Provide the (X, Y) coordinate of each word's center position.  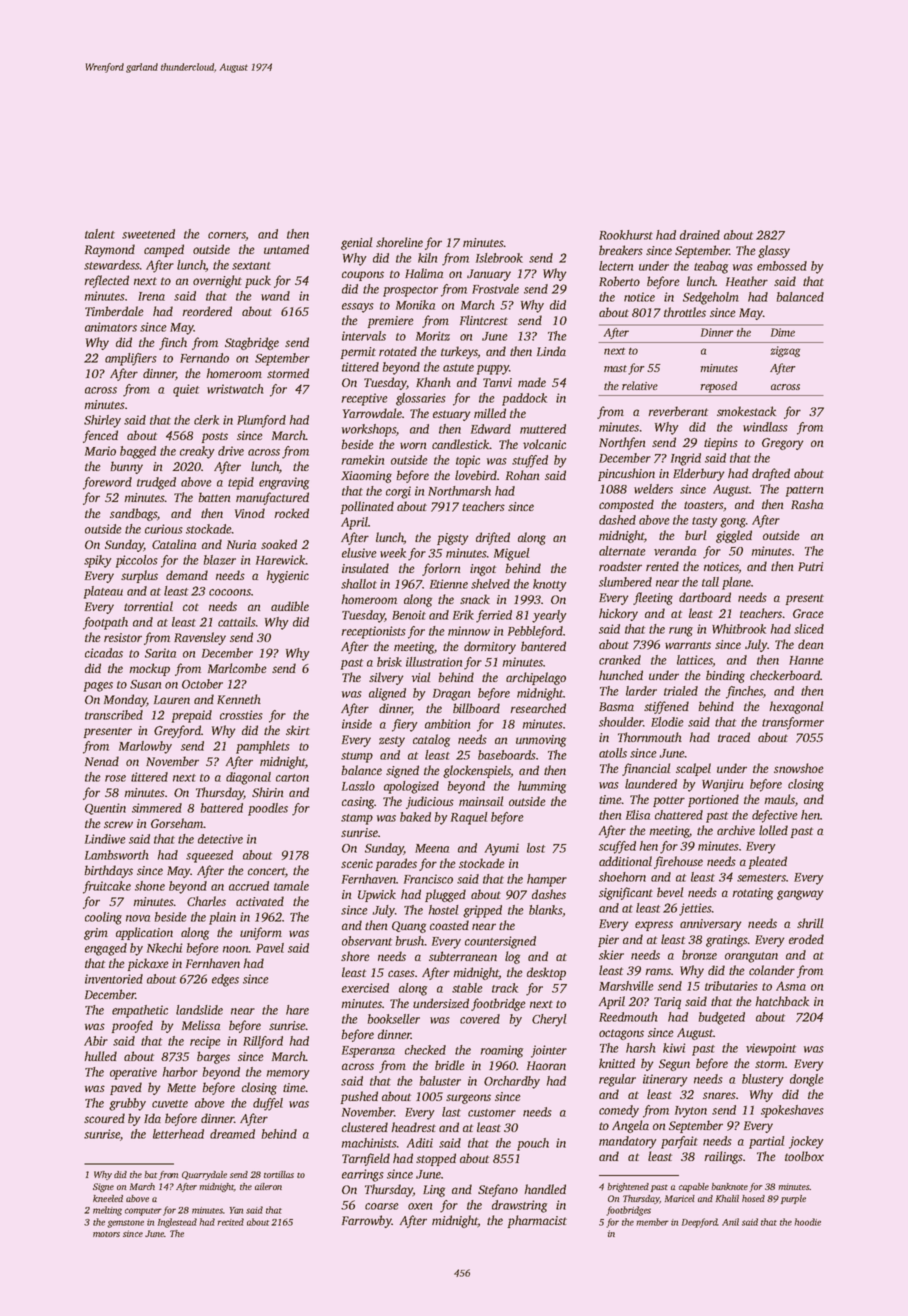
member (652, 1222)
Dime (783, 332)
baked (415, 817)
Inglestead (177, 1223)
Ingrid (686, 459)
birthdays (108, 871)
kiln (427, 258)
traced (734, 737)
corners (227, 236)
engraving (284, 483)
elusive (359, 553)
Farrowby (367, 1221)
